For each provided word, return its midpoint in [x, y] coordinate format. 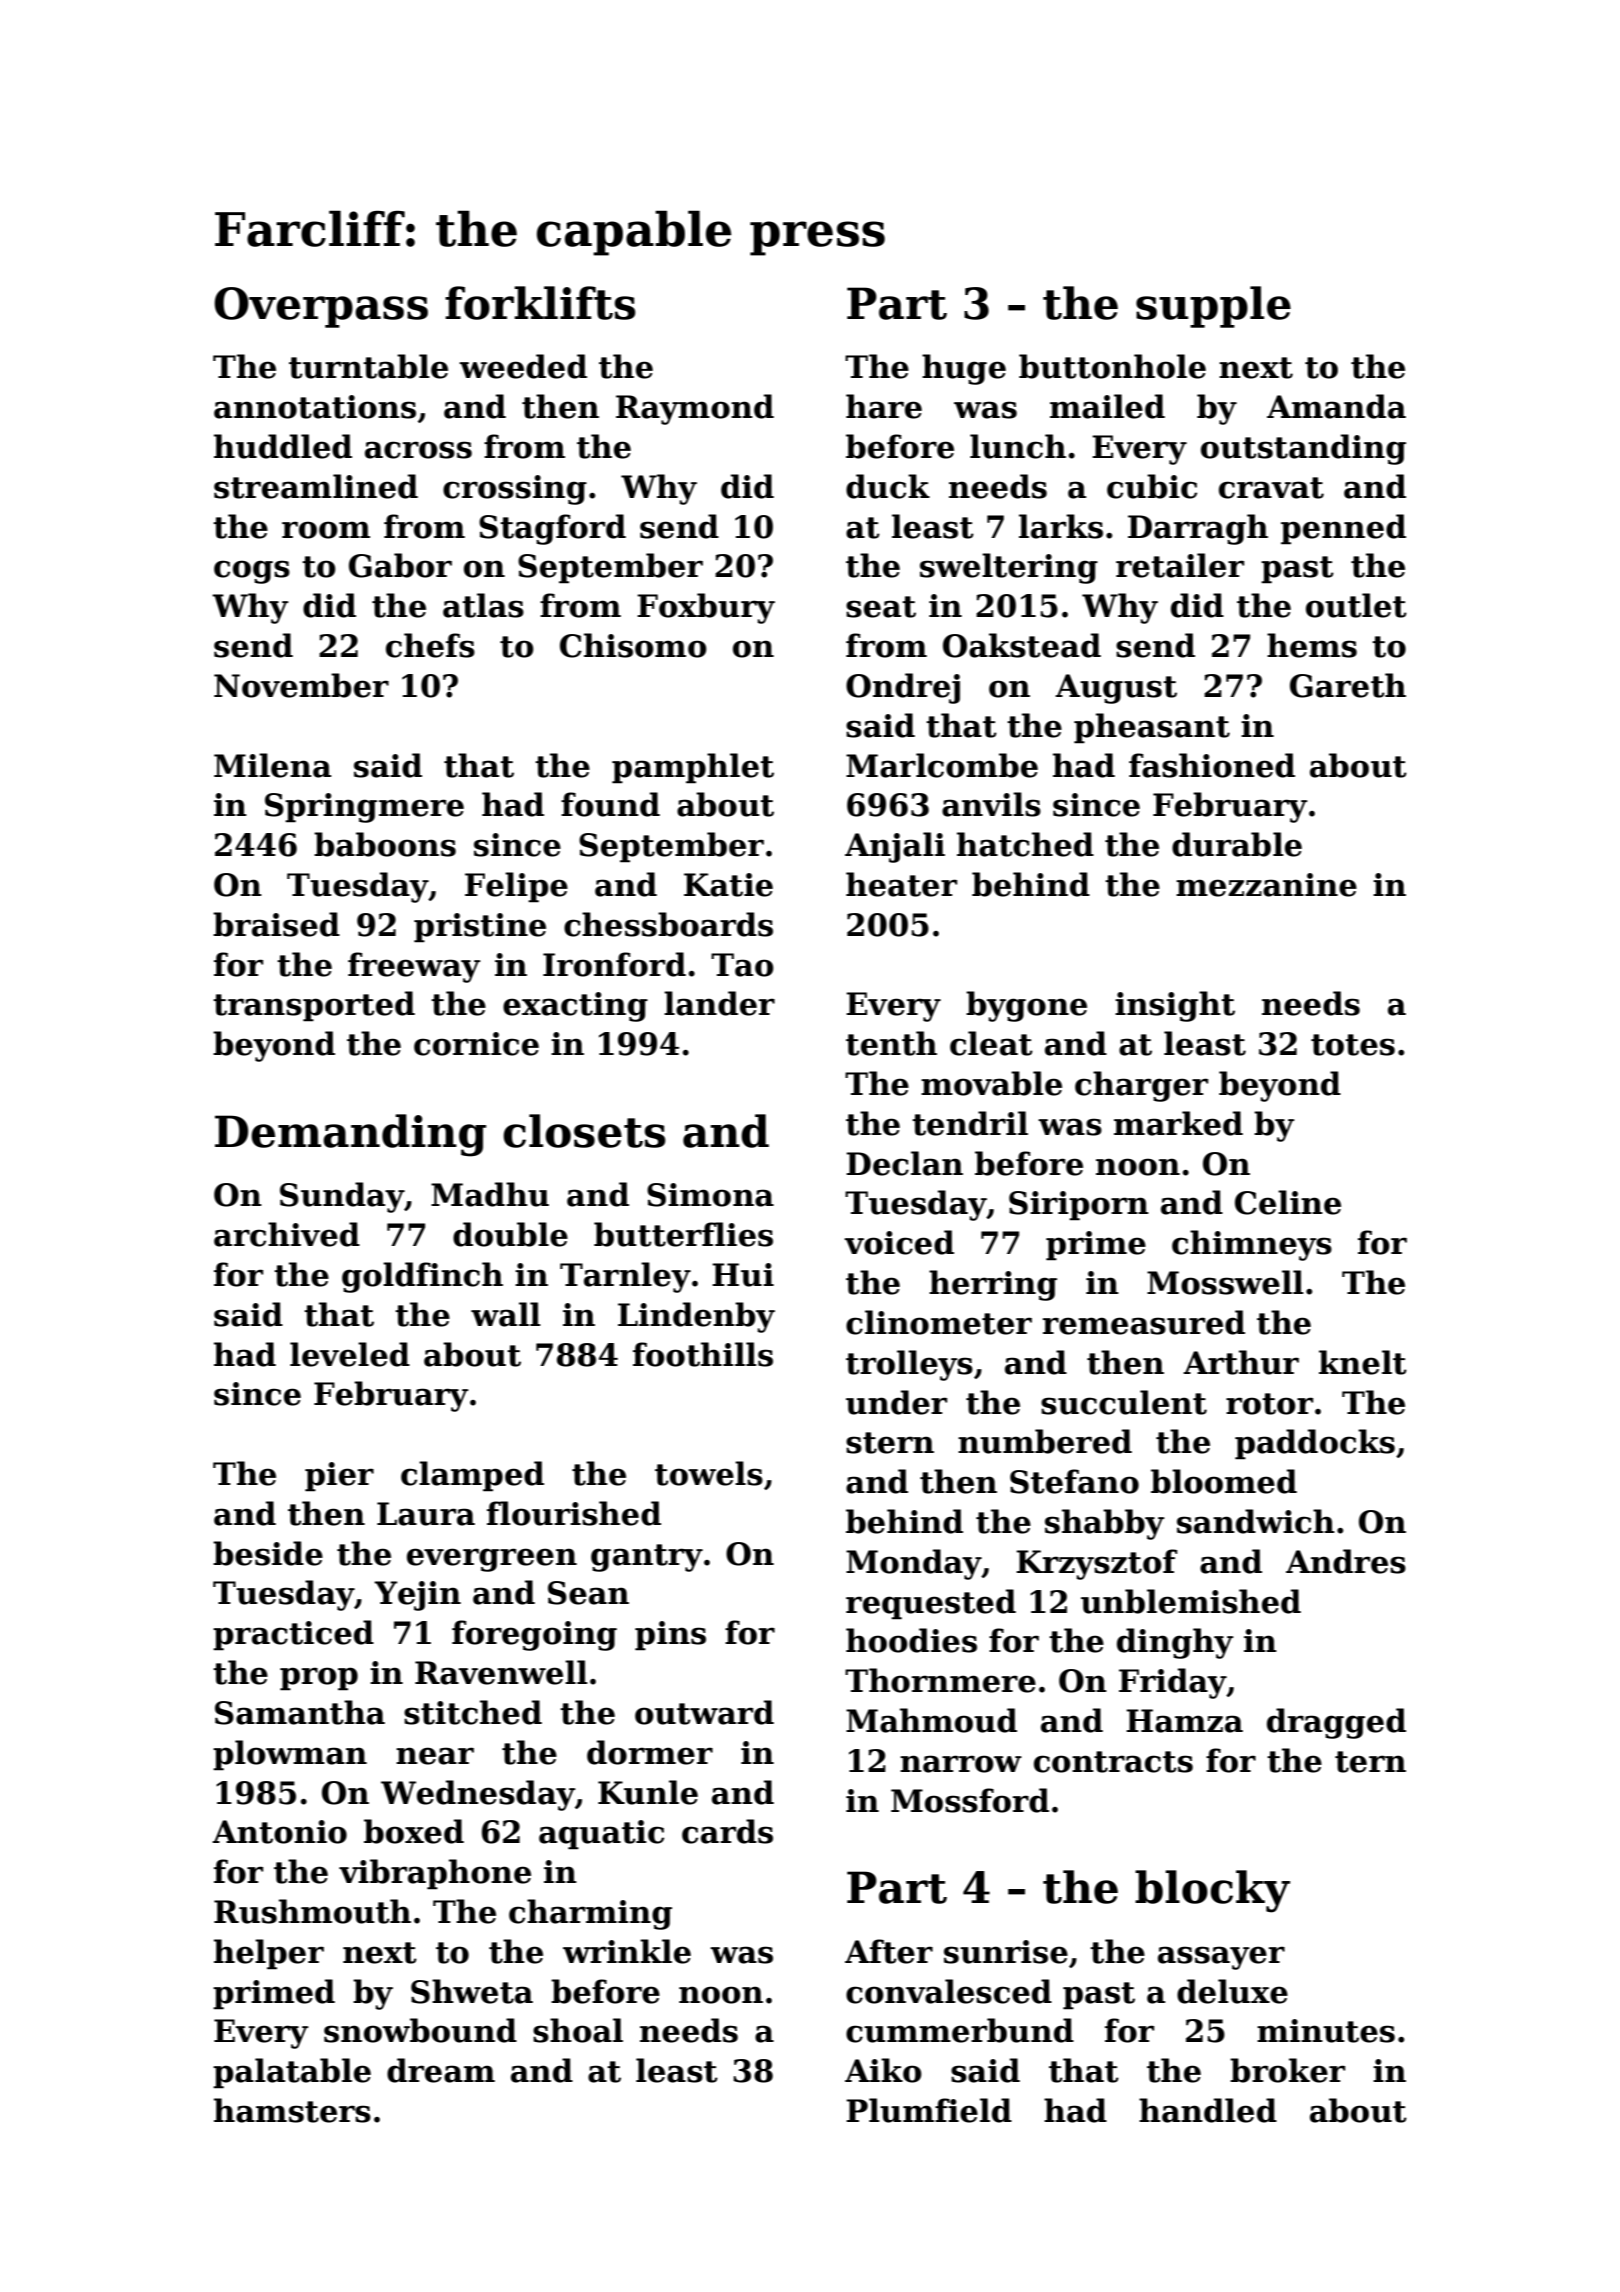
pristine [480, 928]
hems [1312, 645]
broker [1287, 2070]
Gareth [1348, 685]
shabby [1105, 1524]
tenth [891, 1043]
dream [441, 2070]
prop [319, 1679]
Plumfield [929, 2110]
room [326, 530]
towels [709, 1473]
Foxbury [706, 608]
